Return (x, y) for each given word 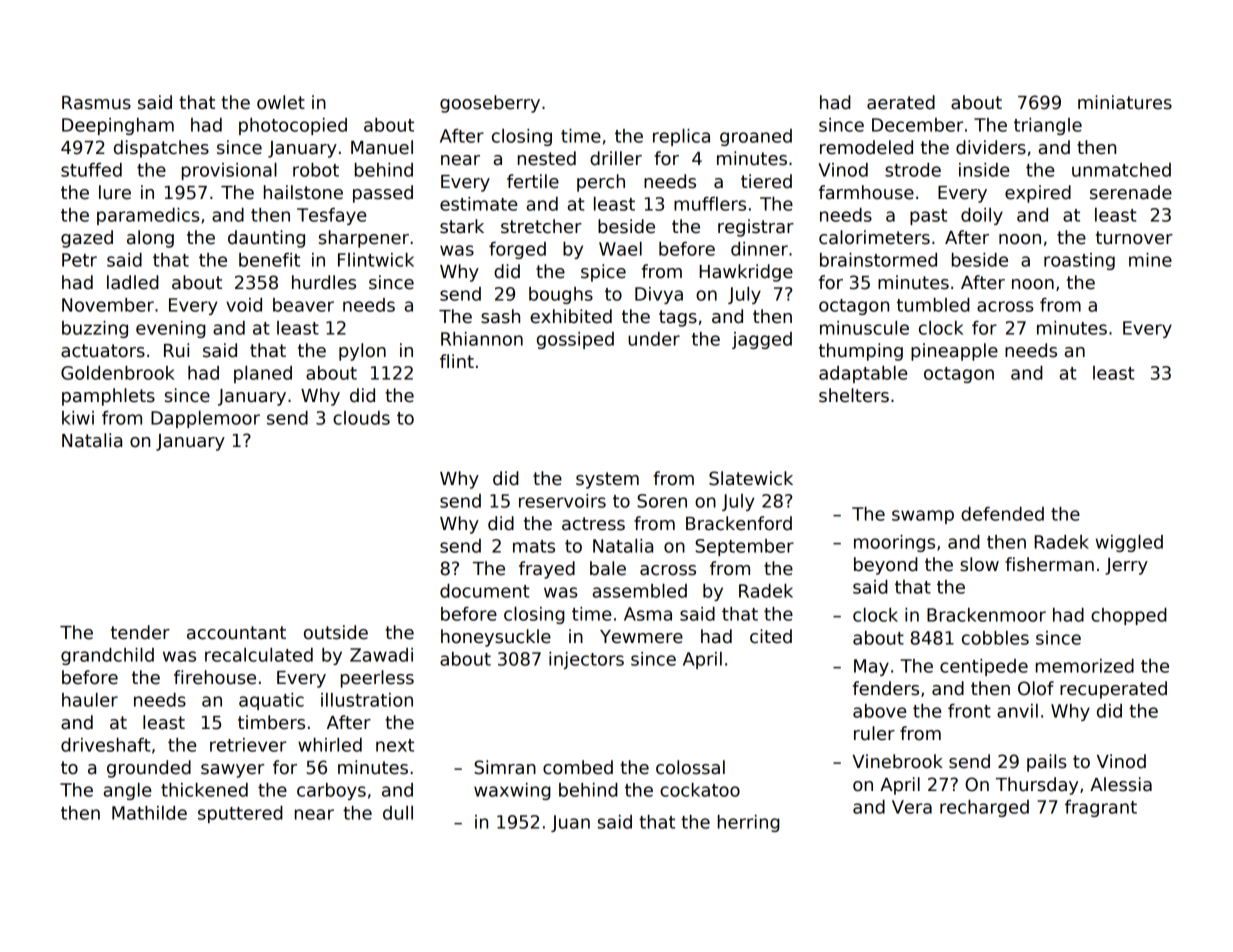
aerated (901, 102)
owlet (281, 102)
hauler (90, 700)
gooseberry (490, 104)
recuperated (1113, 690)
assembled (639, 591)
